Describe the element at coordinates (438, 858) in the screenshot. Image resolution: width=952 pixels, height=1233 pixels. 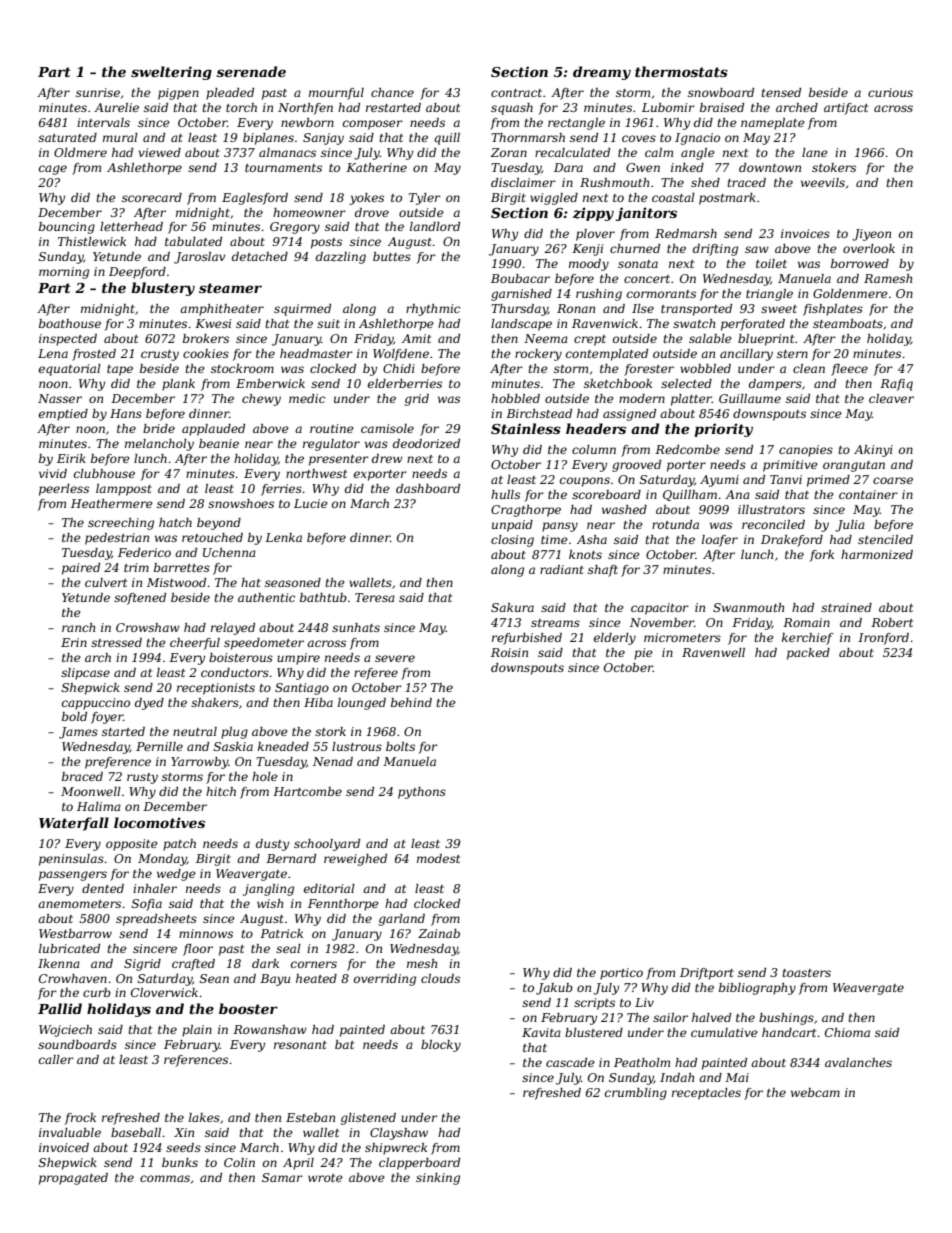
I see `modest` at that location.
